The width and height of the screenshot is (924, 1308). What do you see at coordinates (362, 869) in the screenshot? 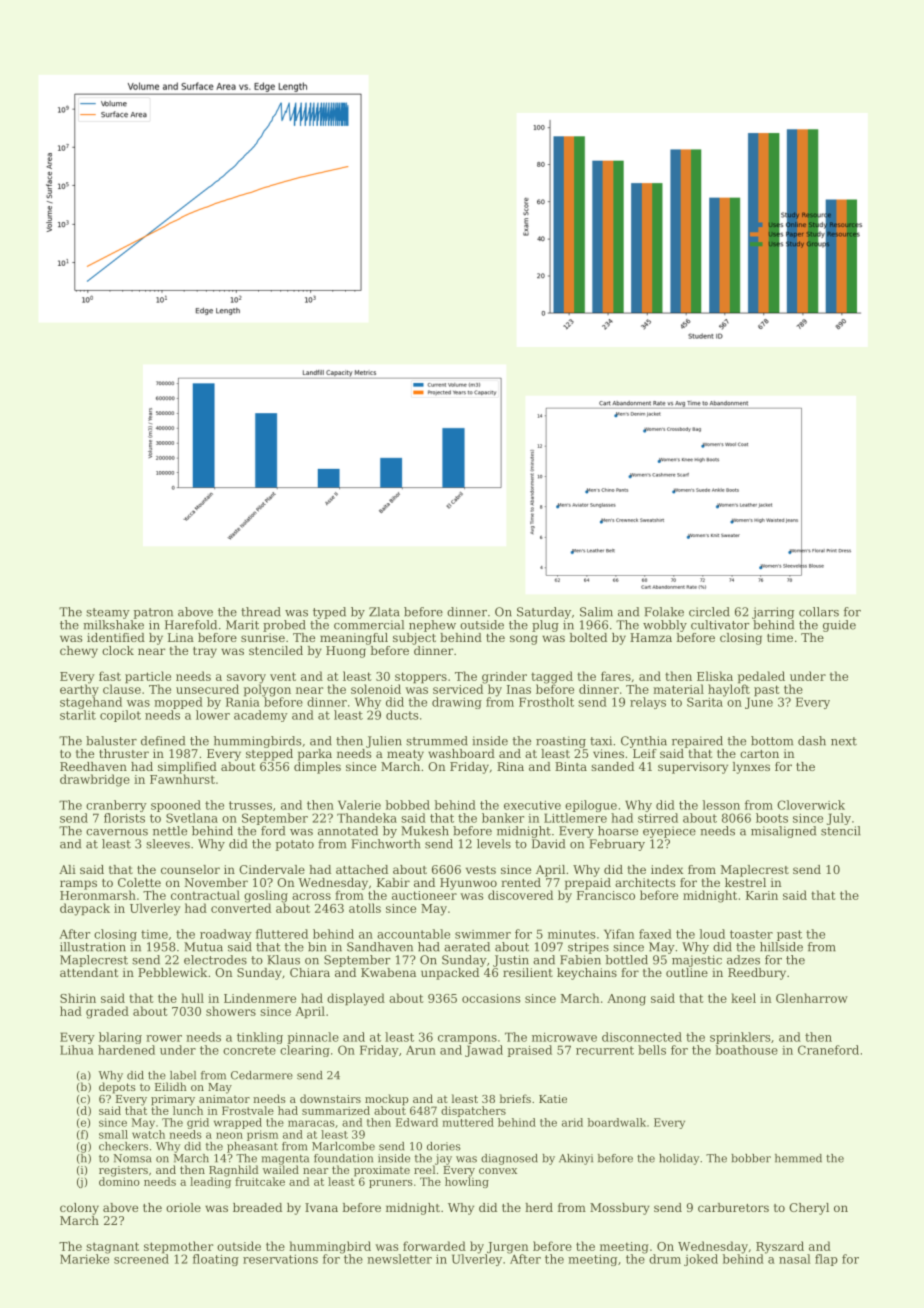
I see `attached` at bounding box center [362, 869].
